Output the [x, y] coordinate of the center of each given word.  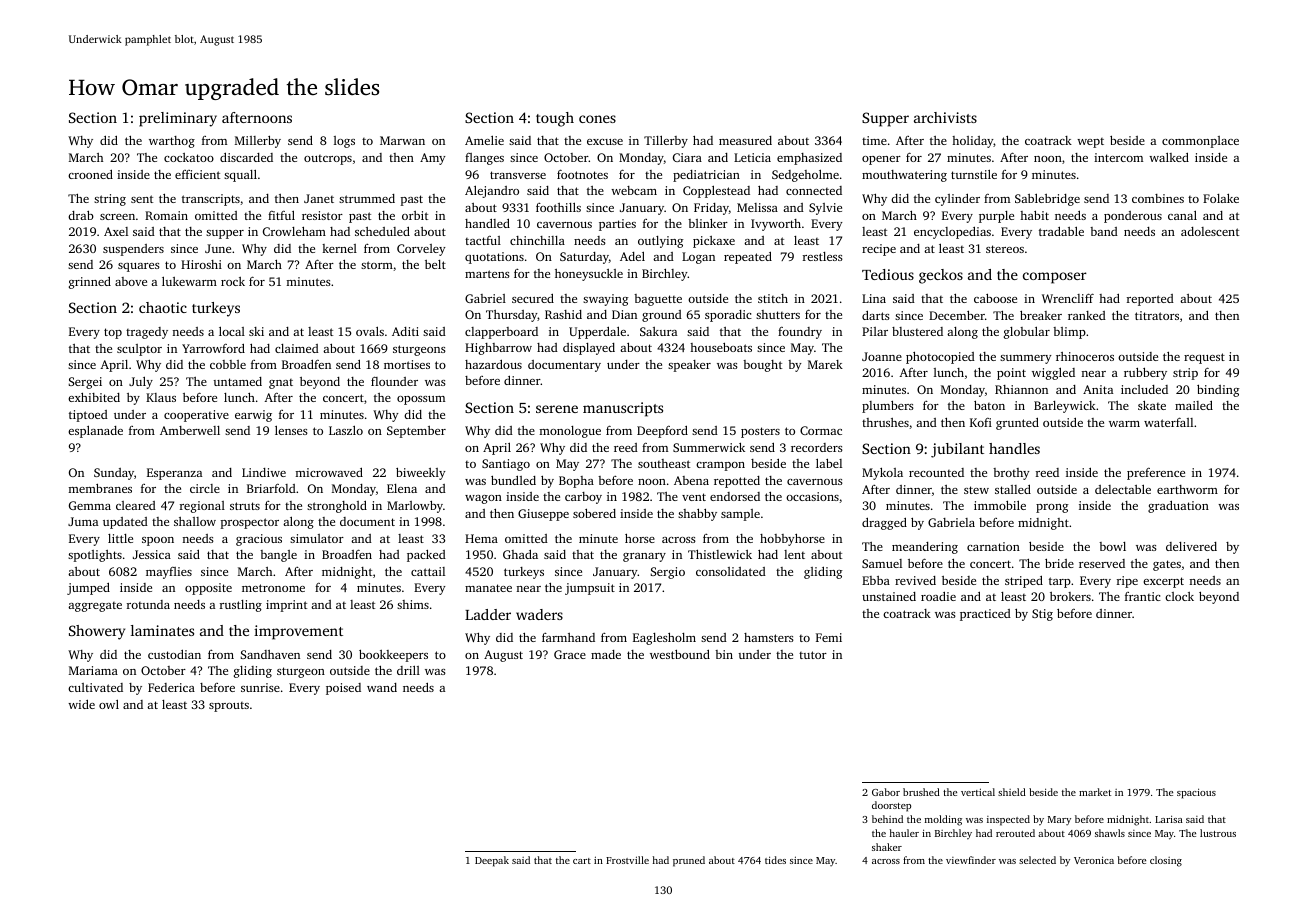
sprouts [229, 707]
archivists [945, 117]
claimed [297, 348]
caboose [995, 298]
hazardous [493, 364]
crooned [90, 174]
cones [597, 119]
